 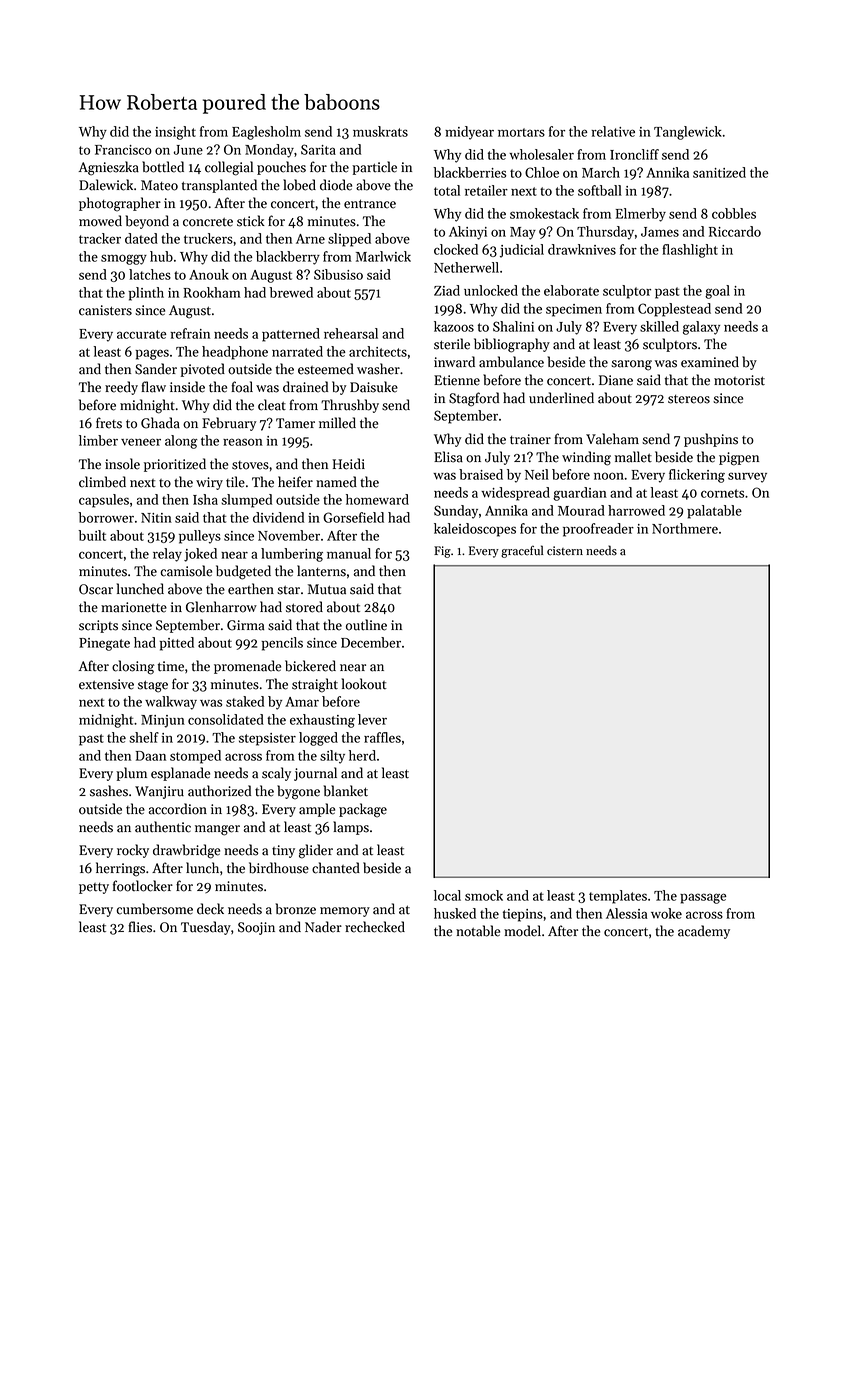 I want to click on templates, so click(x=618, y=897).
